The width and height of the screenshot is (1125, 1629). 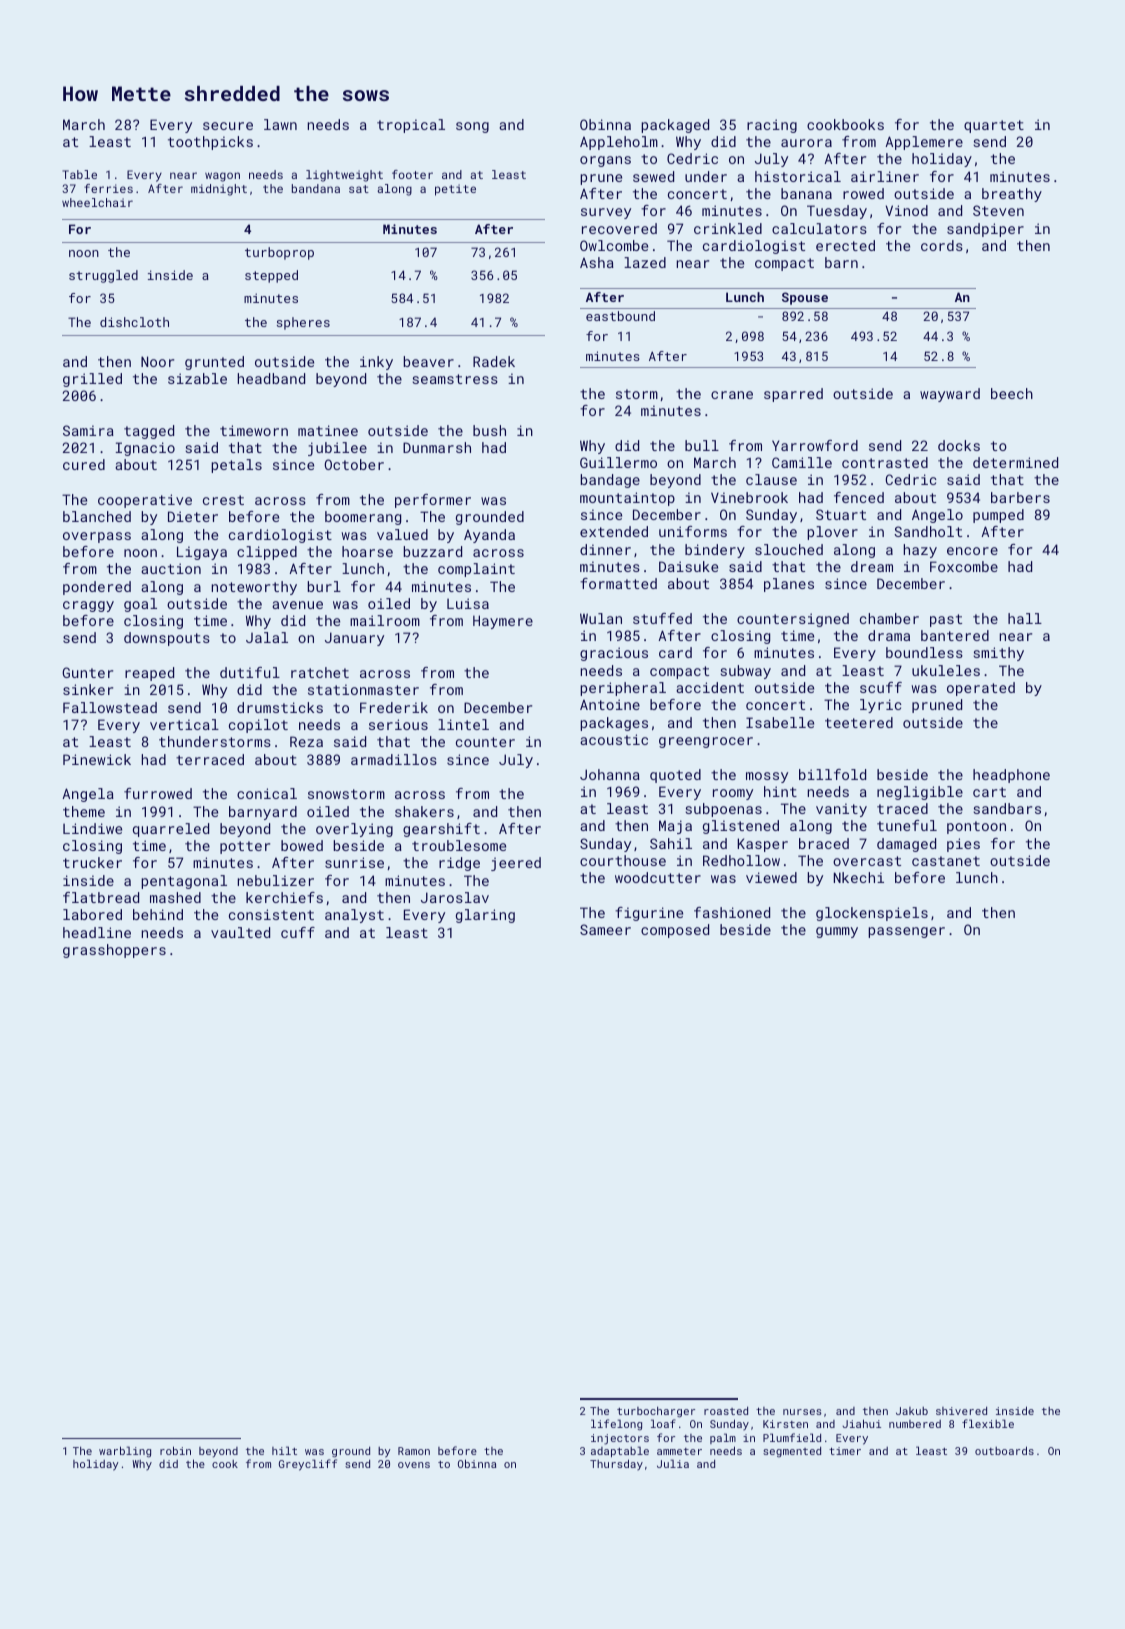 What do you see at coordinates (228, 126) in the screenshot?
I see `secure` at bounding box center [228, 126].
